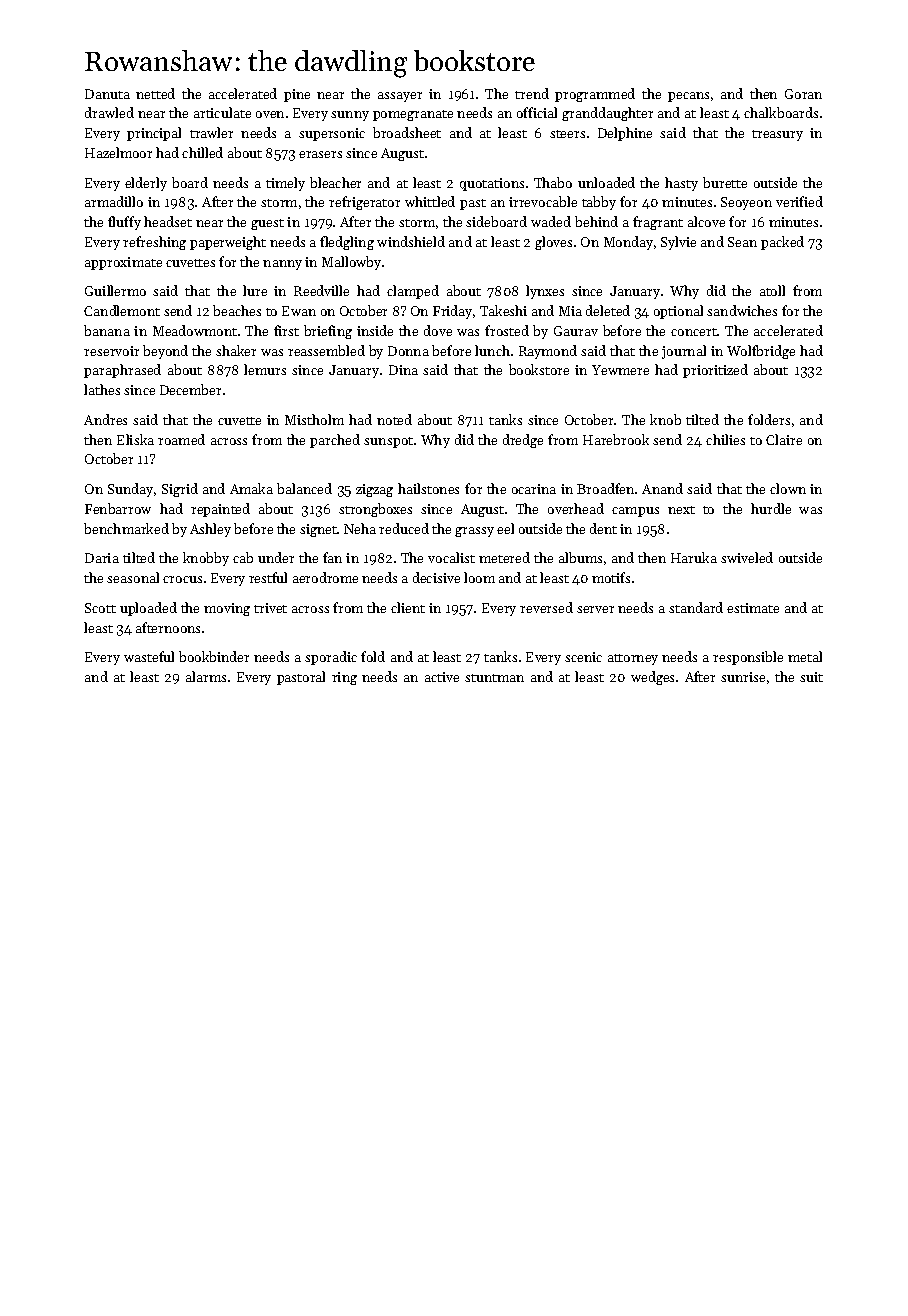 The width and height of the screenshot is (908, 1316). Describe the element at coordinates (118, 152) in the screenshot. I see `Hazelmoor` at that location.
